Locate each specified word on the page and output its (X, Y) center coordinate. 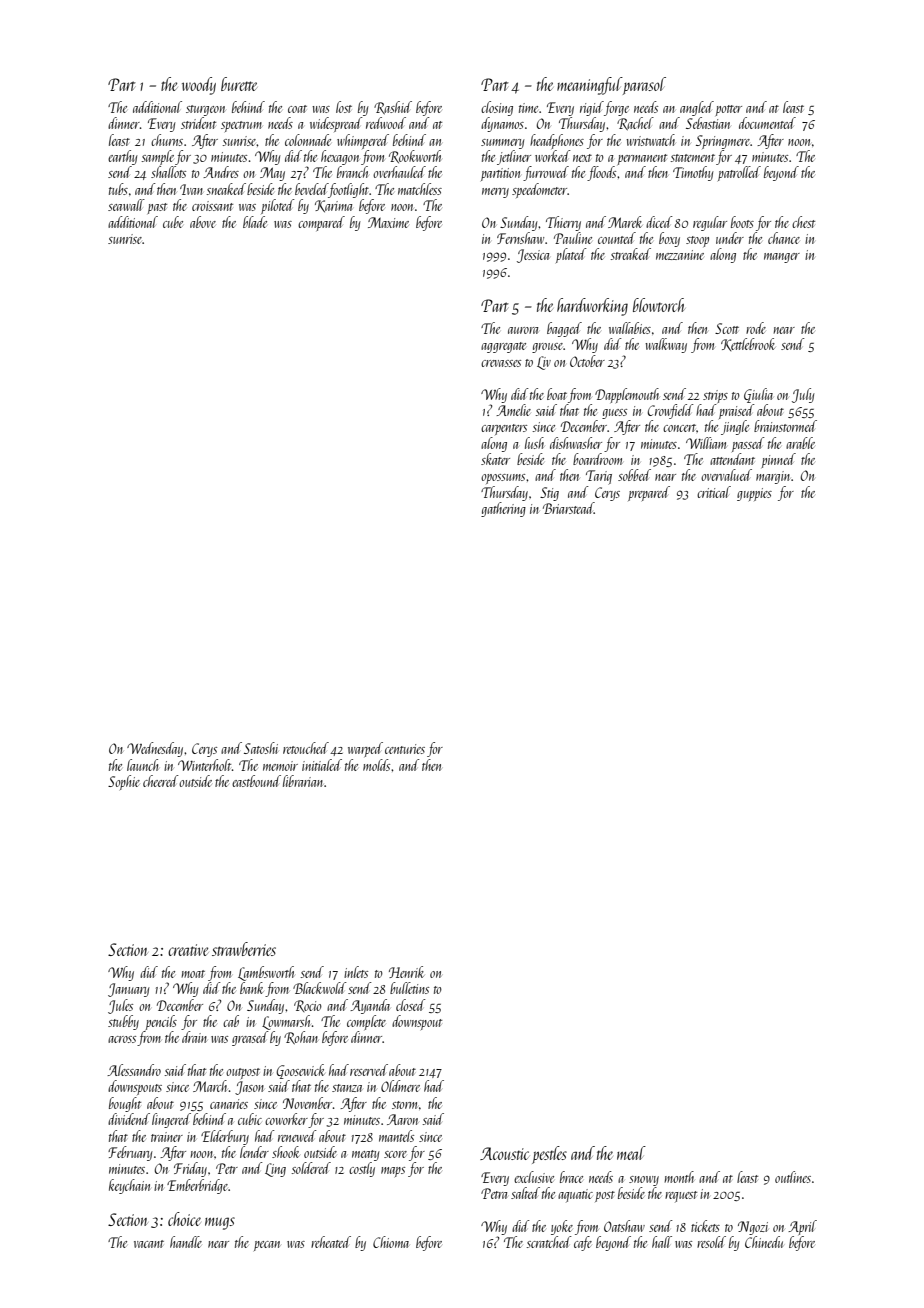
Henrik (406, 972)
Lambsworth (266, 973)
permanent (642, 159)
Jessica (533, 256)
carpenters (504, 429)
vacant (149, 1244)
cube (173, 222)
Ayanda (370, 1006)
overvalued (726, 475)
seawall (126, 205)
